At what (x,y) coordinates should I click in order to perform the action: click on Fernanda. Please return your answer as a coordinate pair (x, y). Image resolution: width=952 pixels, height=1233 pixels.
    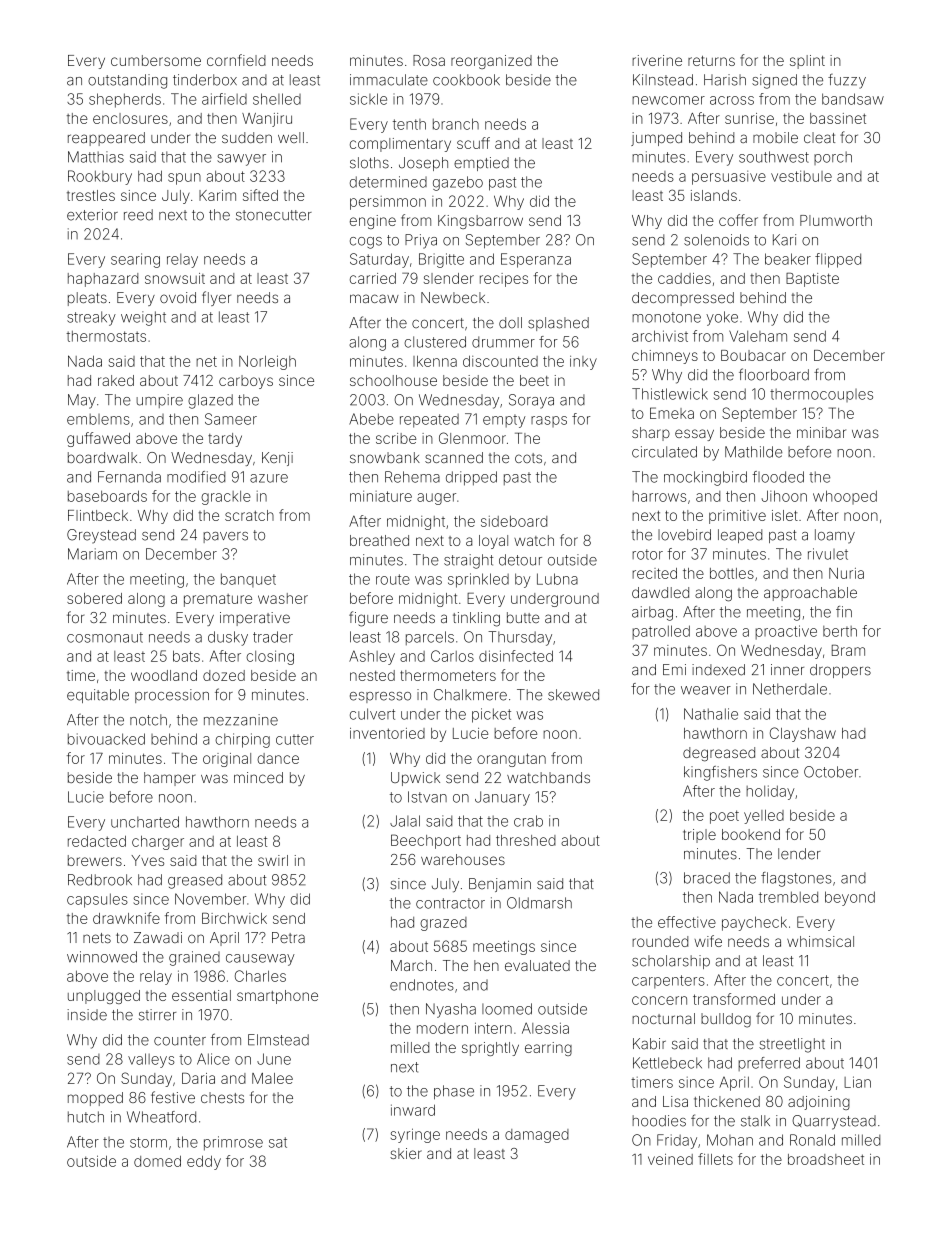
    Looking at the image, I should click on (129, 477).
